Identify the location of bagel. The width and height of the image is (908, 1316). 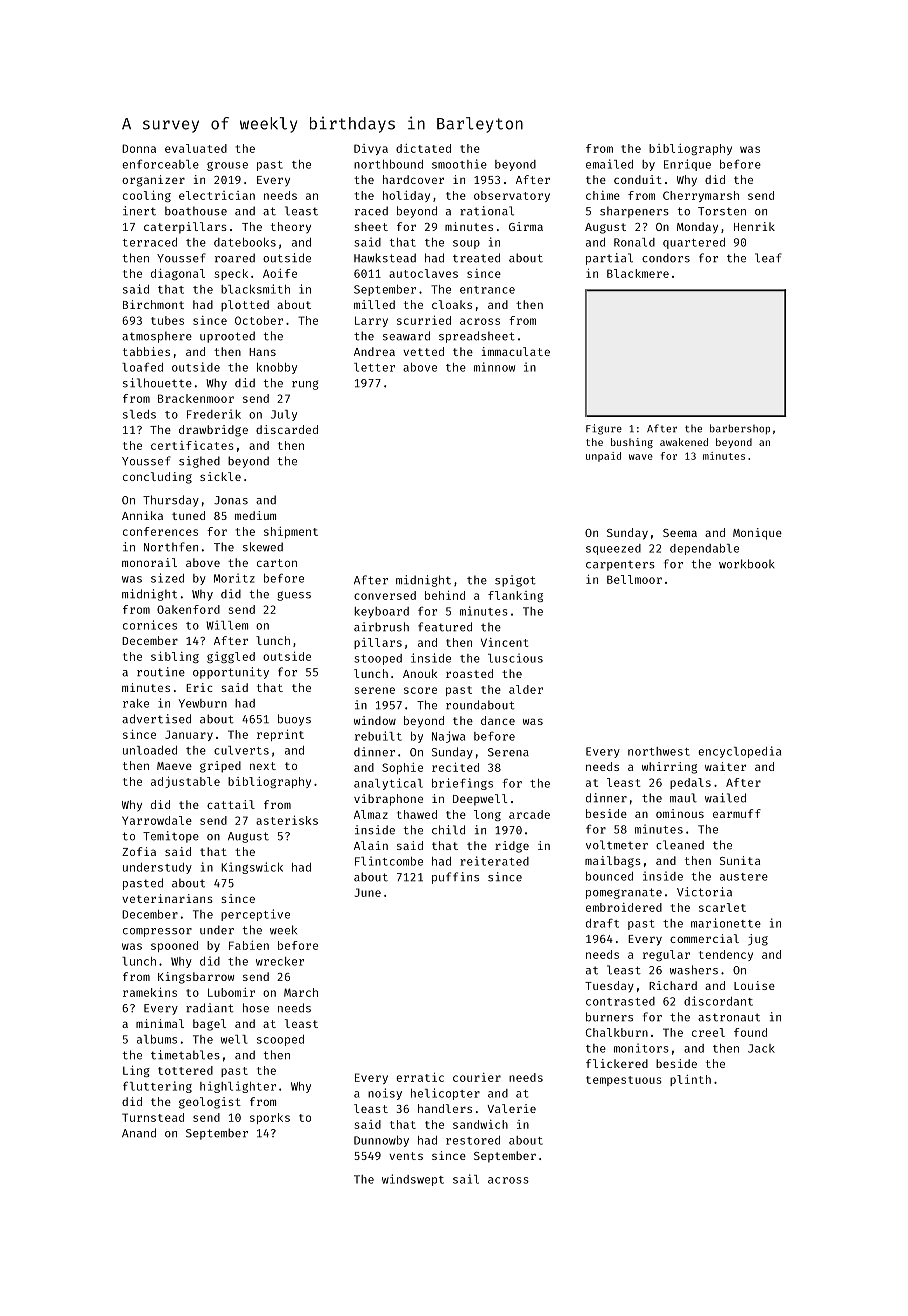
(209, 1025).
